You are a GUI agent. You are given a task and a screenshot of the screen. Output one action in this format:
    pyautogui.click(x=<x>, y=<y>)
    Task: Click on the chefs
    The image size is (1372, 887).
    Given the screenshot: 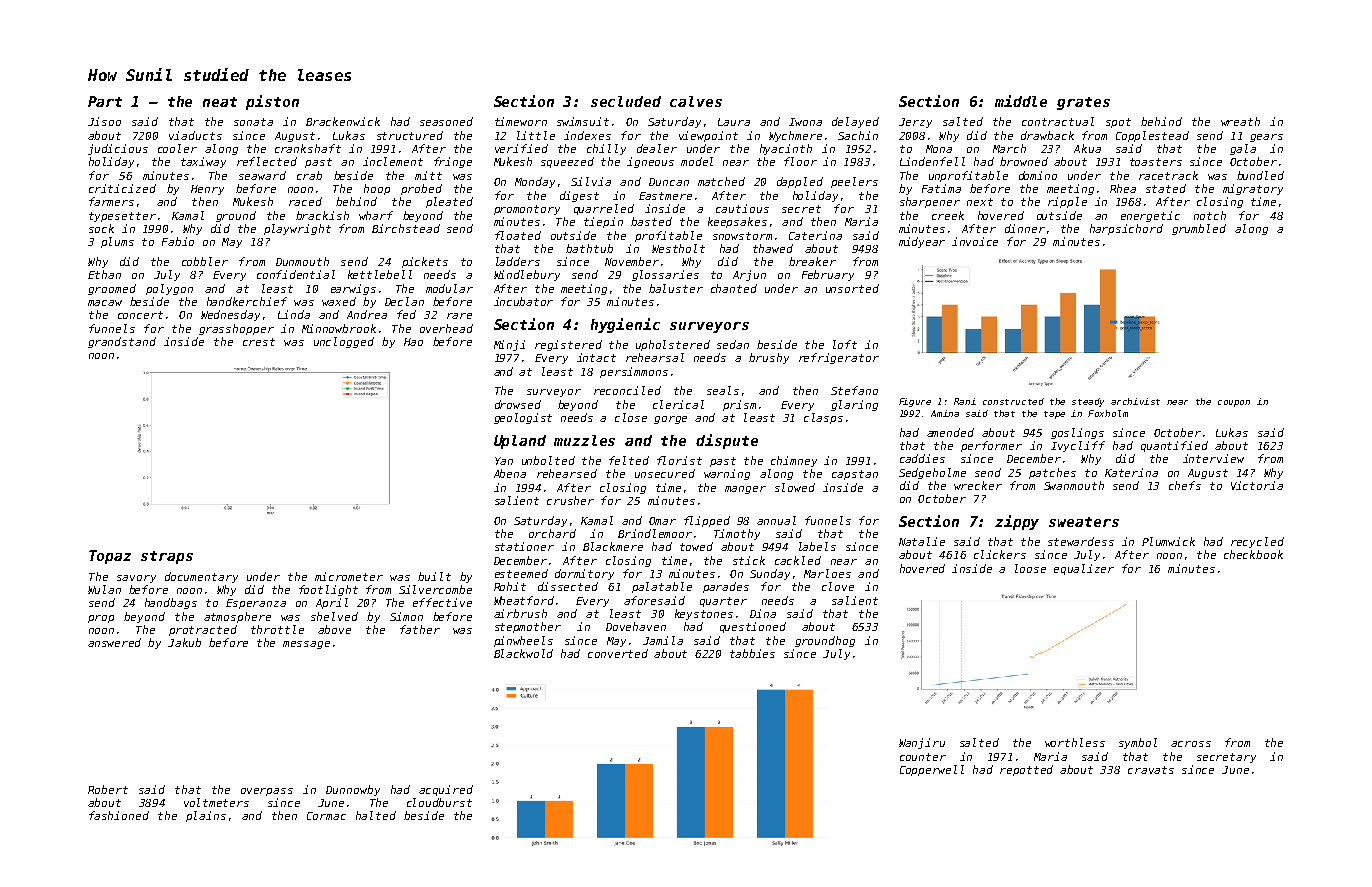 What is the action you would take?
    pyautogui.click(x=1185, y=485)
